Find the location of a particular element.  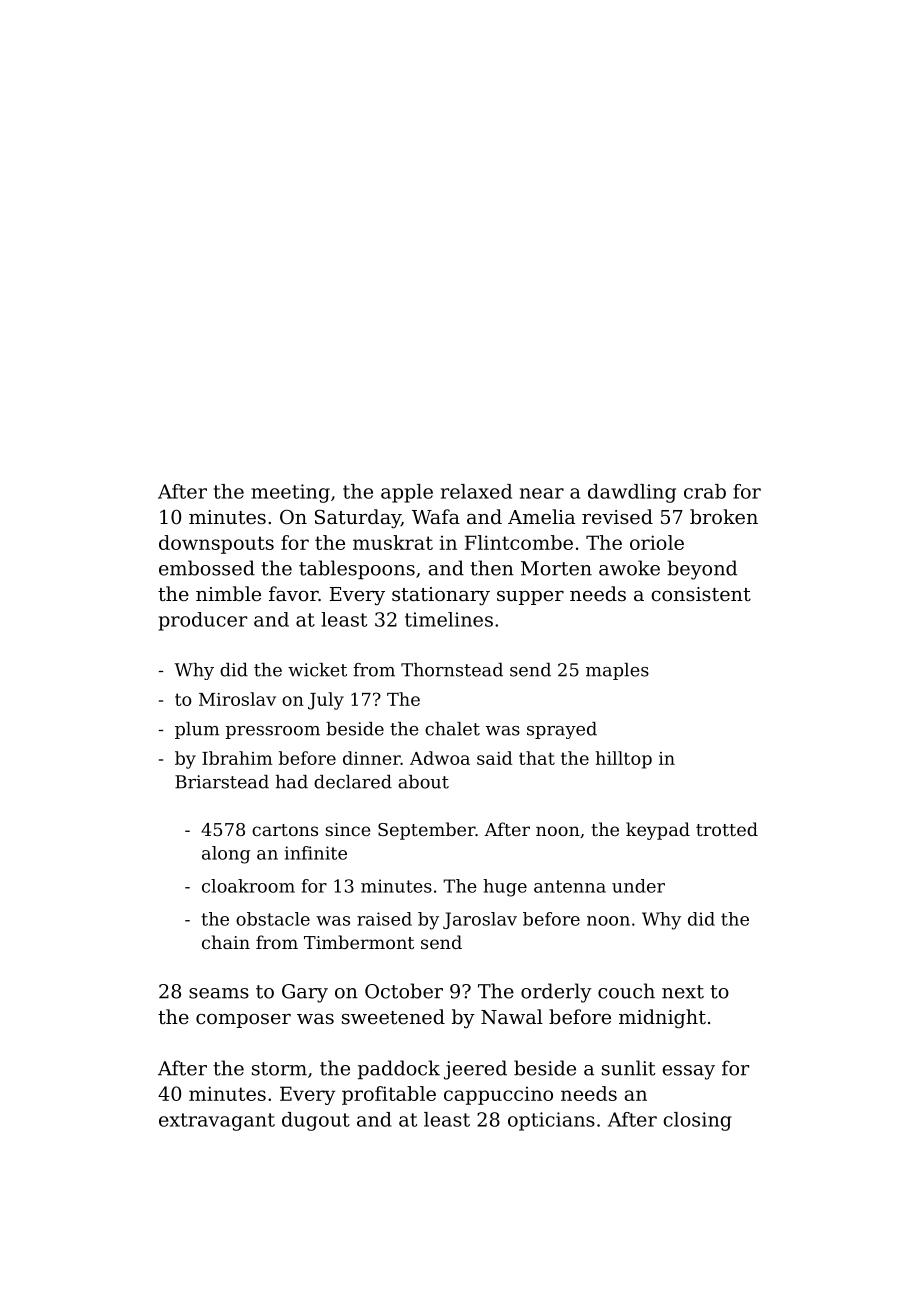

meeting is located at coordinates (290, 493).
